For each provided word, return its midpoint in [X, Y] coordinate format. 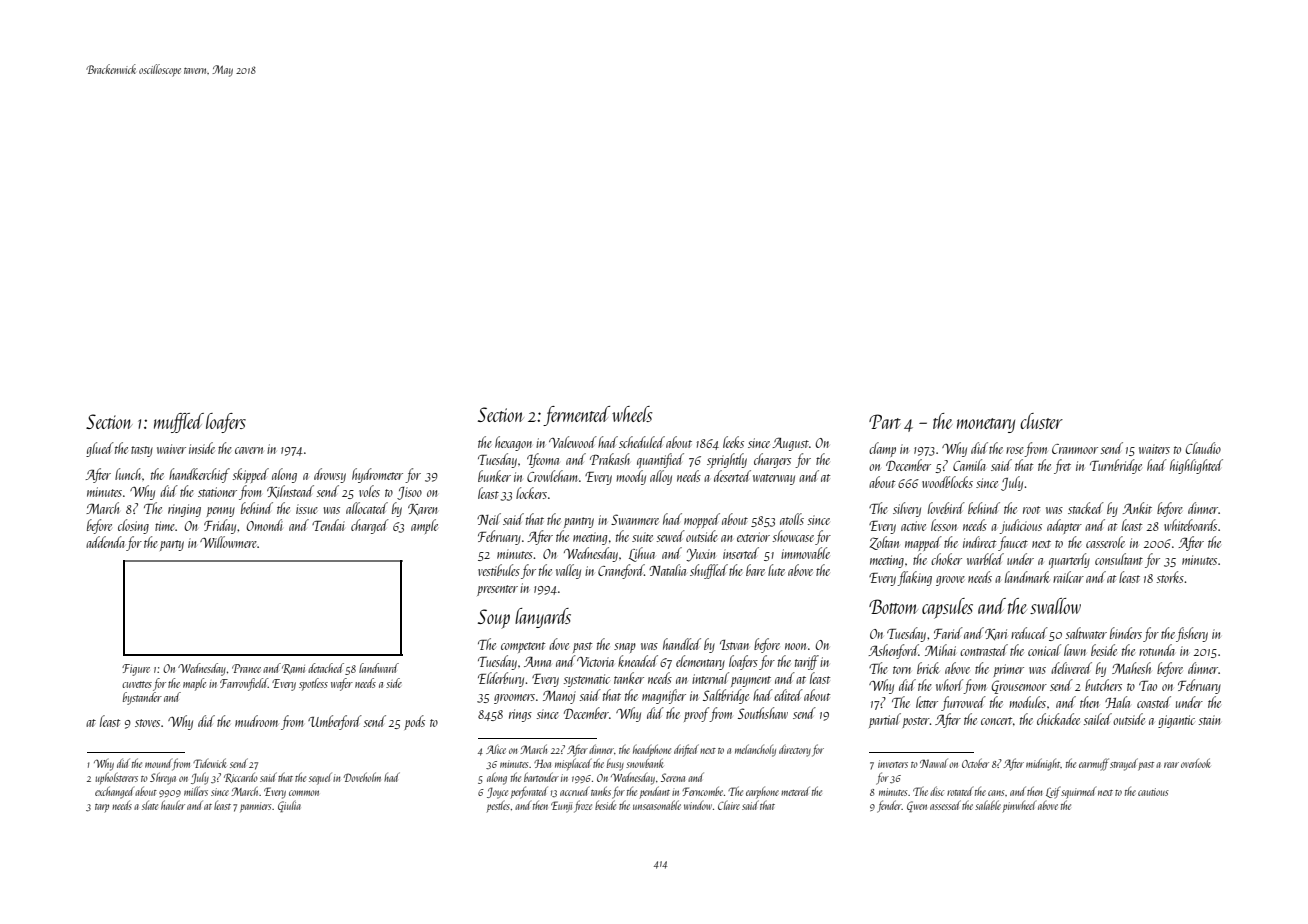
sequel [320, 779]
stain [1210, 720]
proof [697, 714]
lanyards [543, 618]
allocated [367, 508]
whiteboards [1190, 525]
